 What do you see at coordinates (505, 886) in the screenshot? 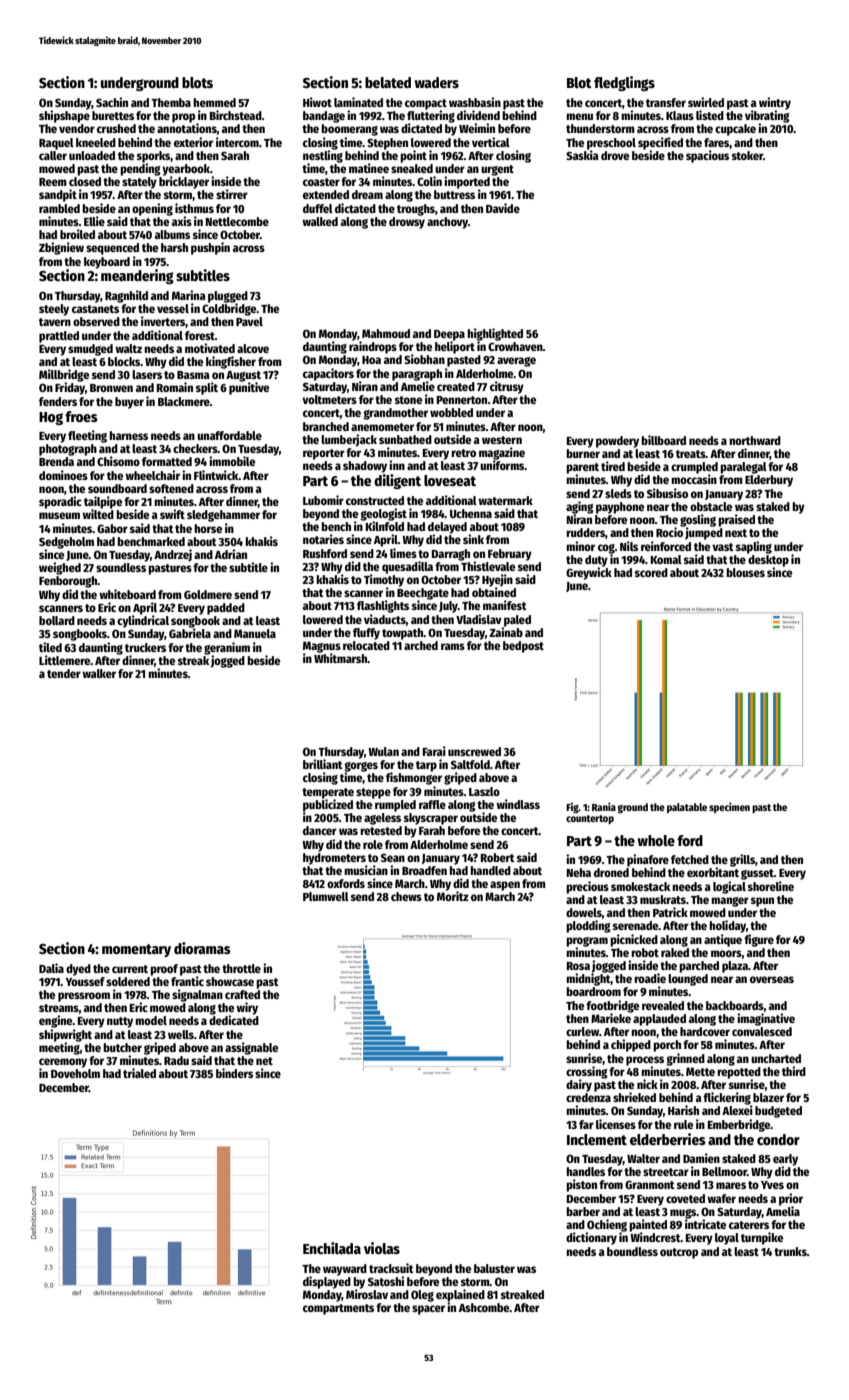
I see `aspen` at bounding box center [505, 886].
